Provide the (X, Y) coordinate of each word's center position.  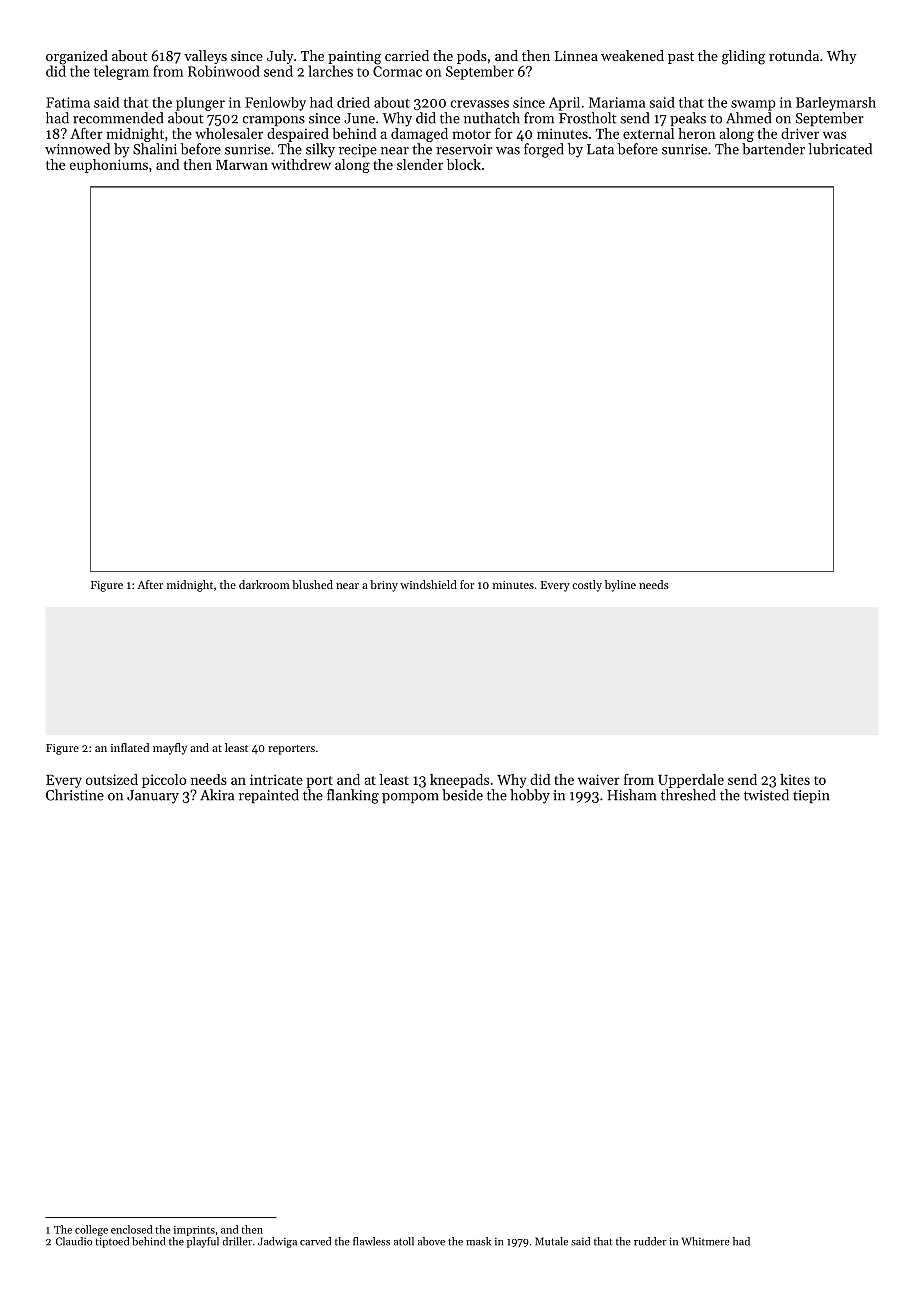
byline (620, 586)
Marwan (242, 165)
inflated (130, 747)
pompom (410, 798)
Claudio (74, 1241)
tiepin (811, 796)
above (431, 1241)
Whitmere (706, 1241)
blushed (312, 584)
